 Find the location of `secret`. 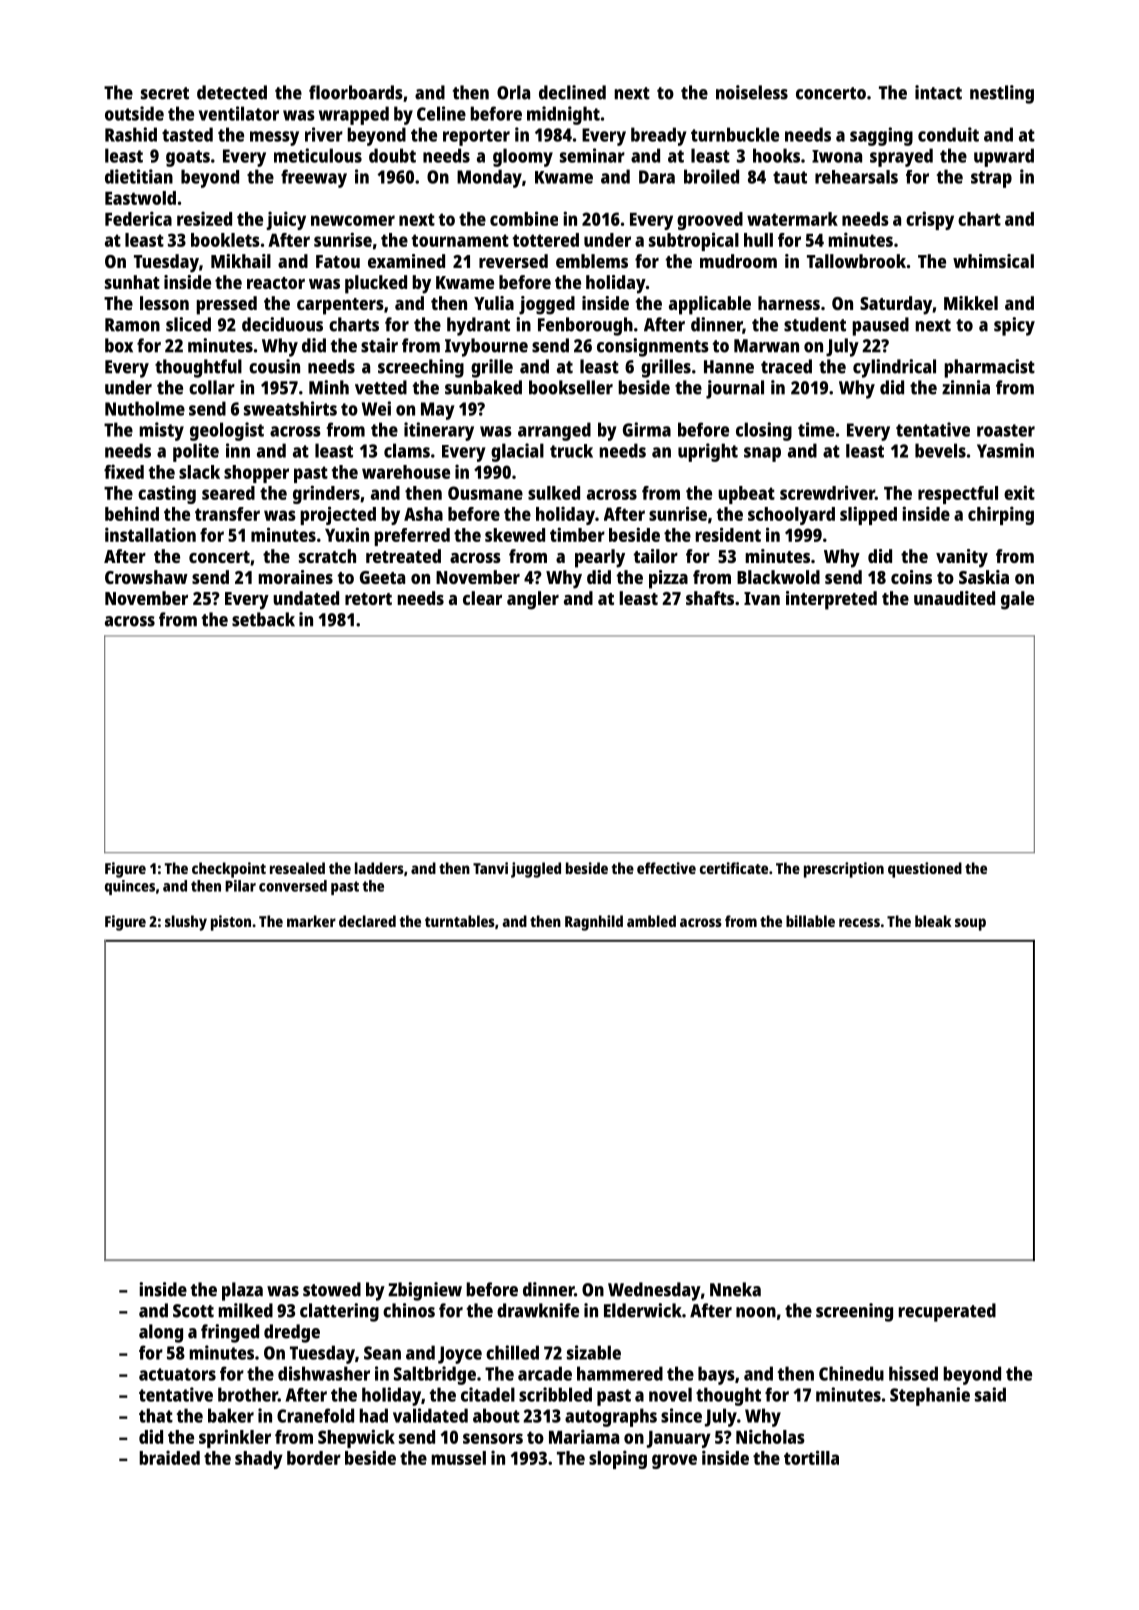

secret is located at coordinates (165, 93).
